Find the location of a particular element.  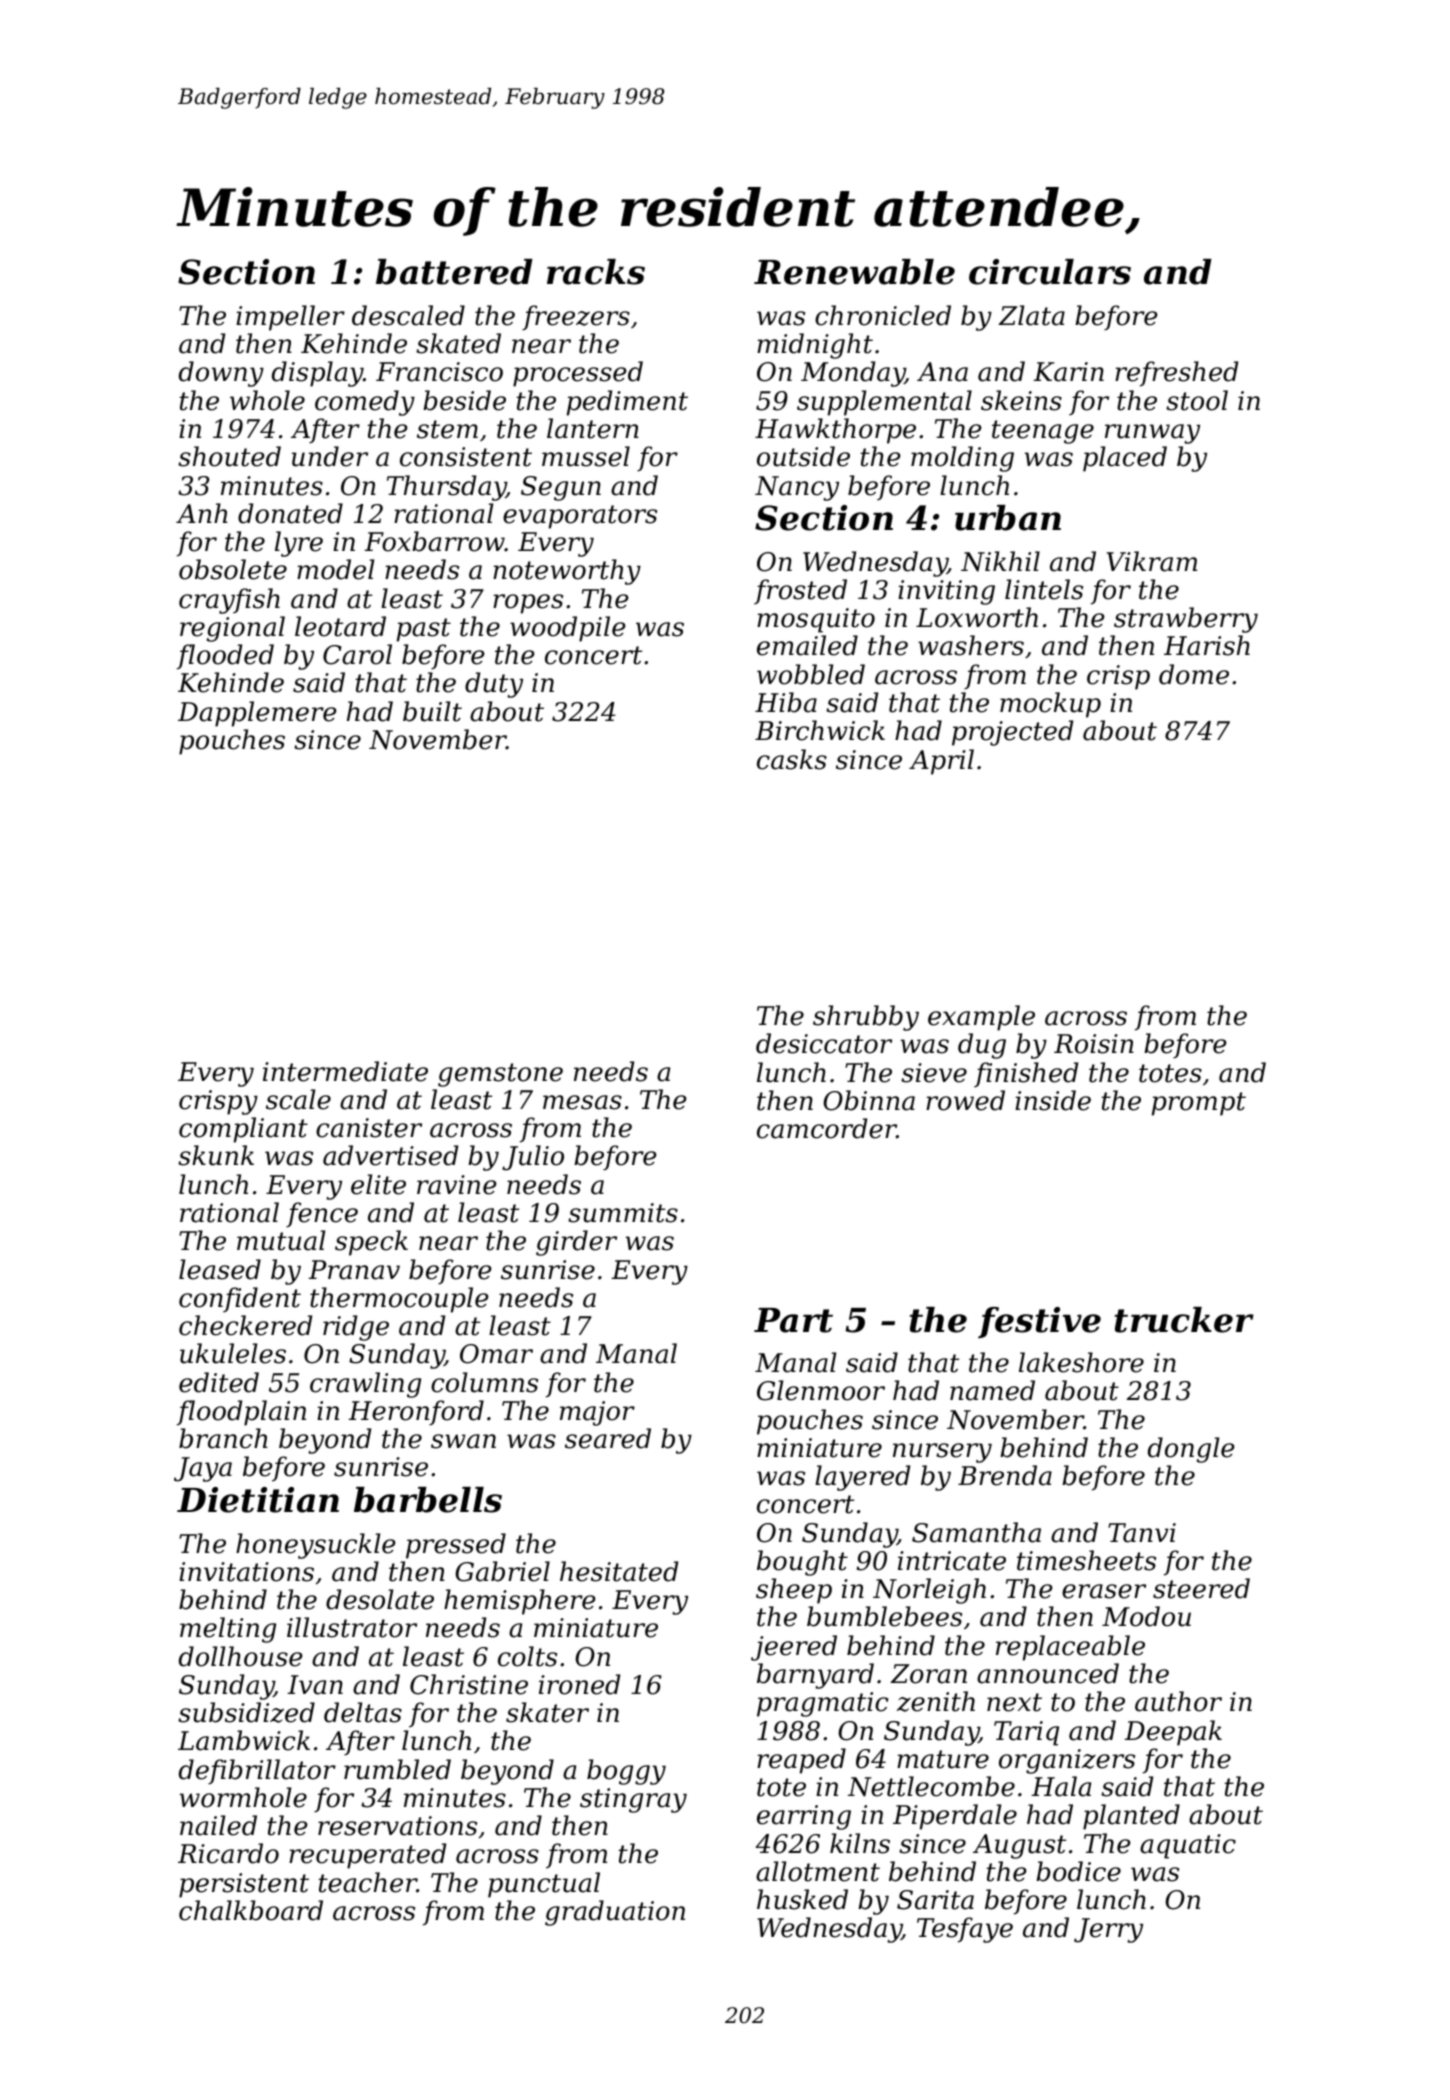

racks is located at coordinates (596, 272).
